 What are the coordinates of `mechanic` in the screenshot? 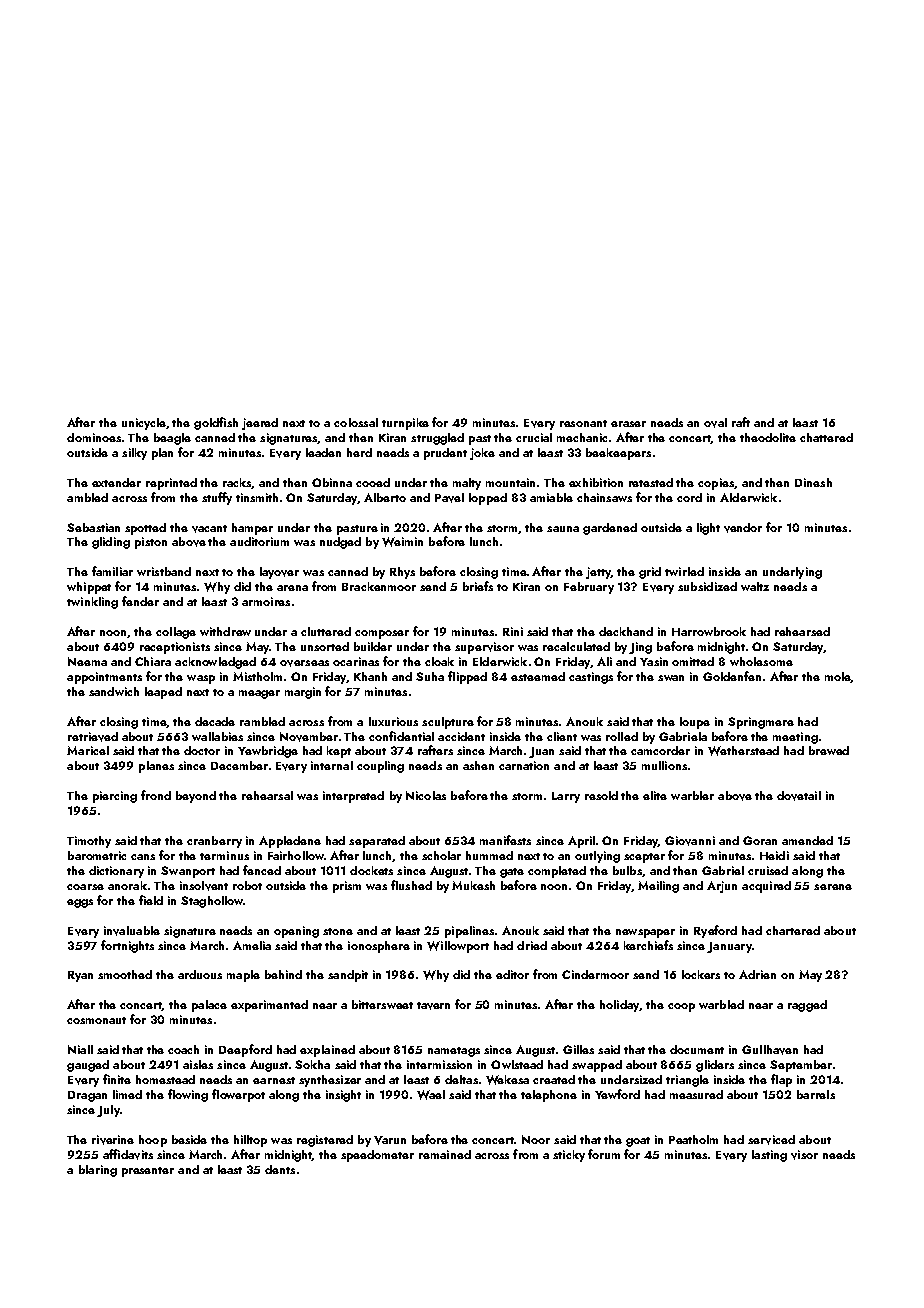 It's located at (582, 437).
